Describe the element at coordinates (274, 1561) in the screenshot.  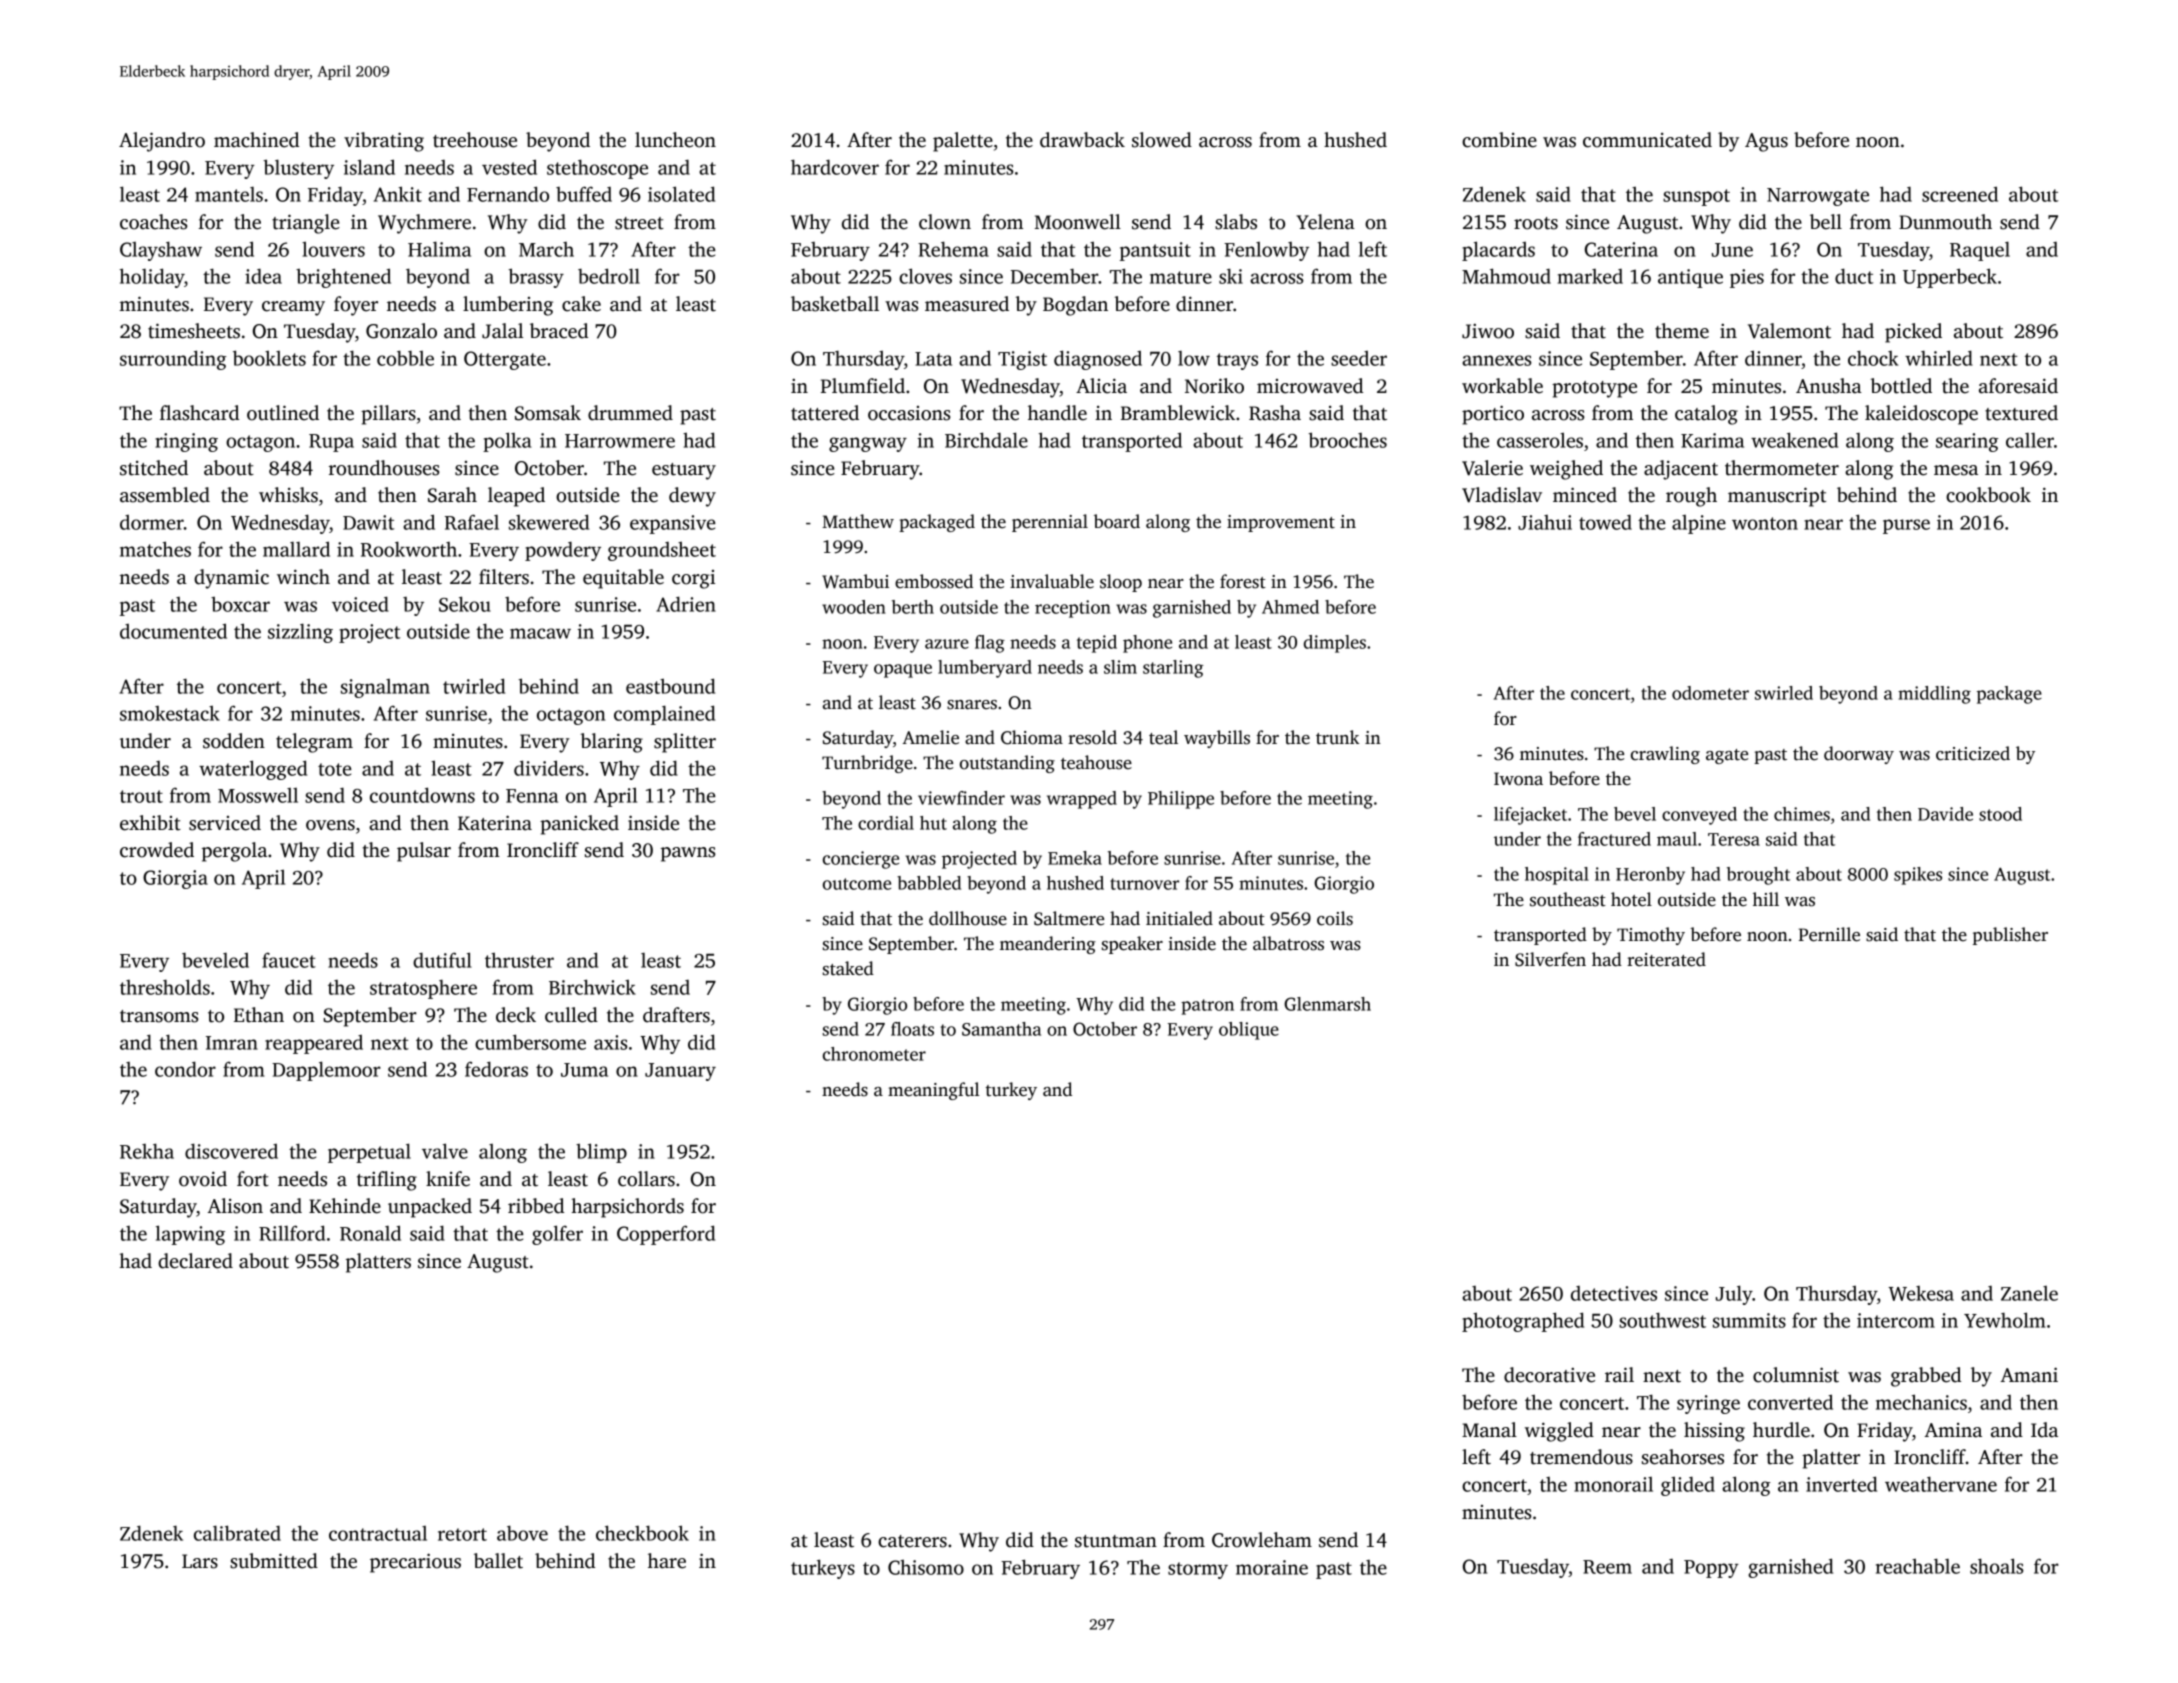
I see `submitted` at that location.
